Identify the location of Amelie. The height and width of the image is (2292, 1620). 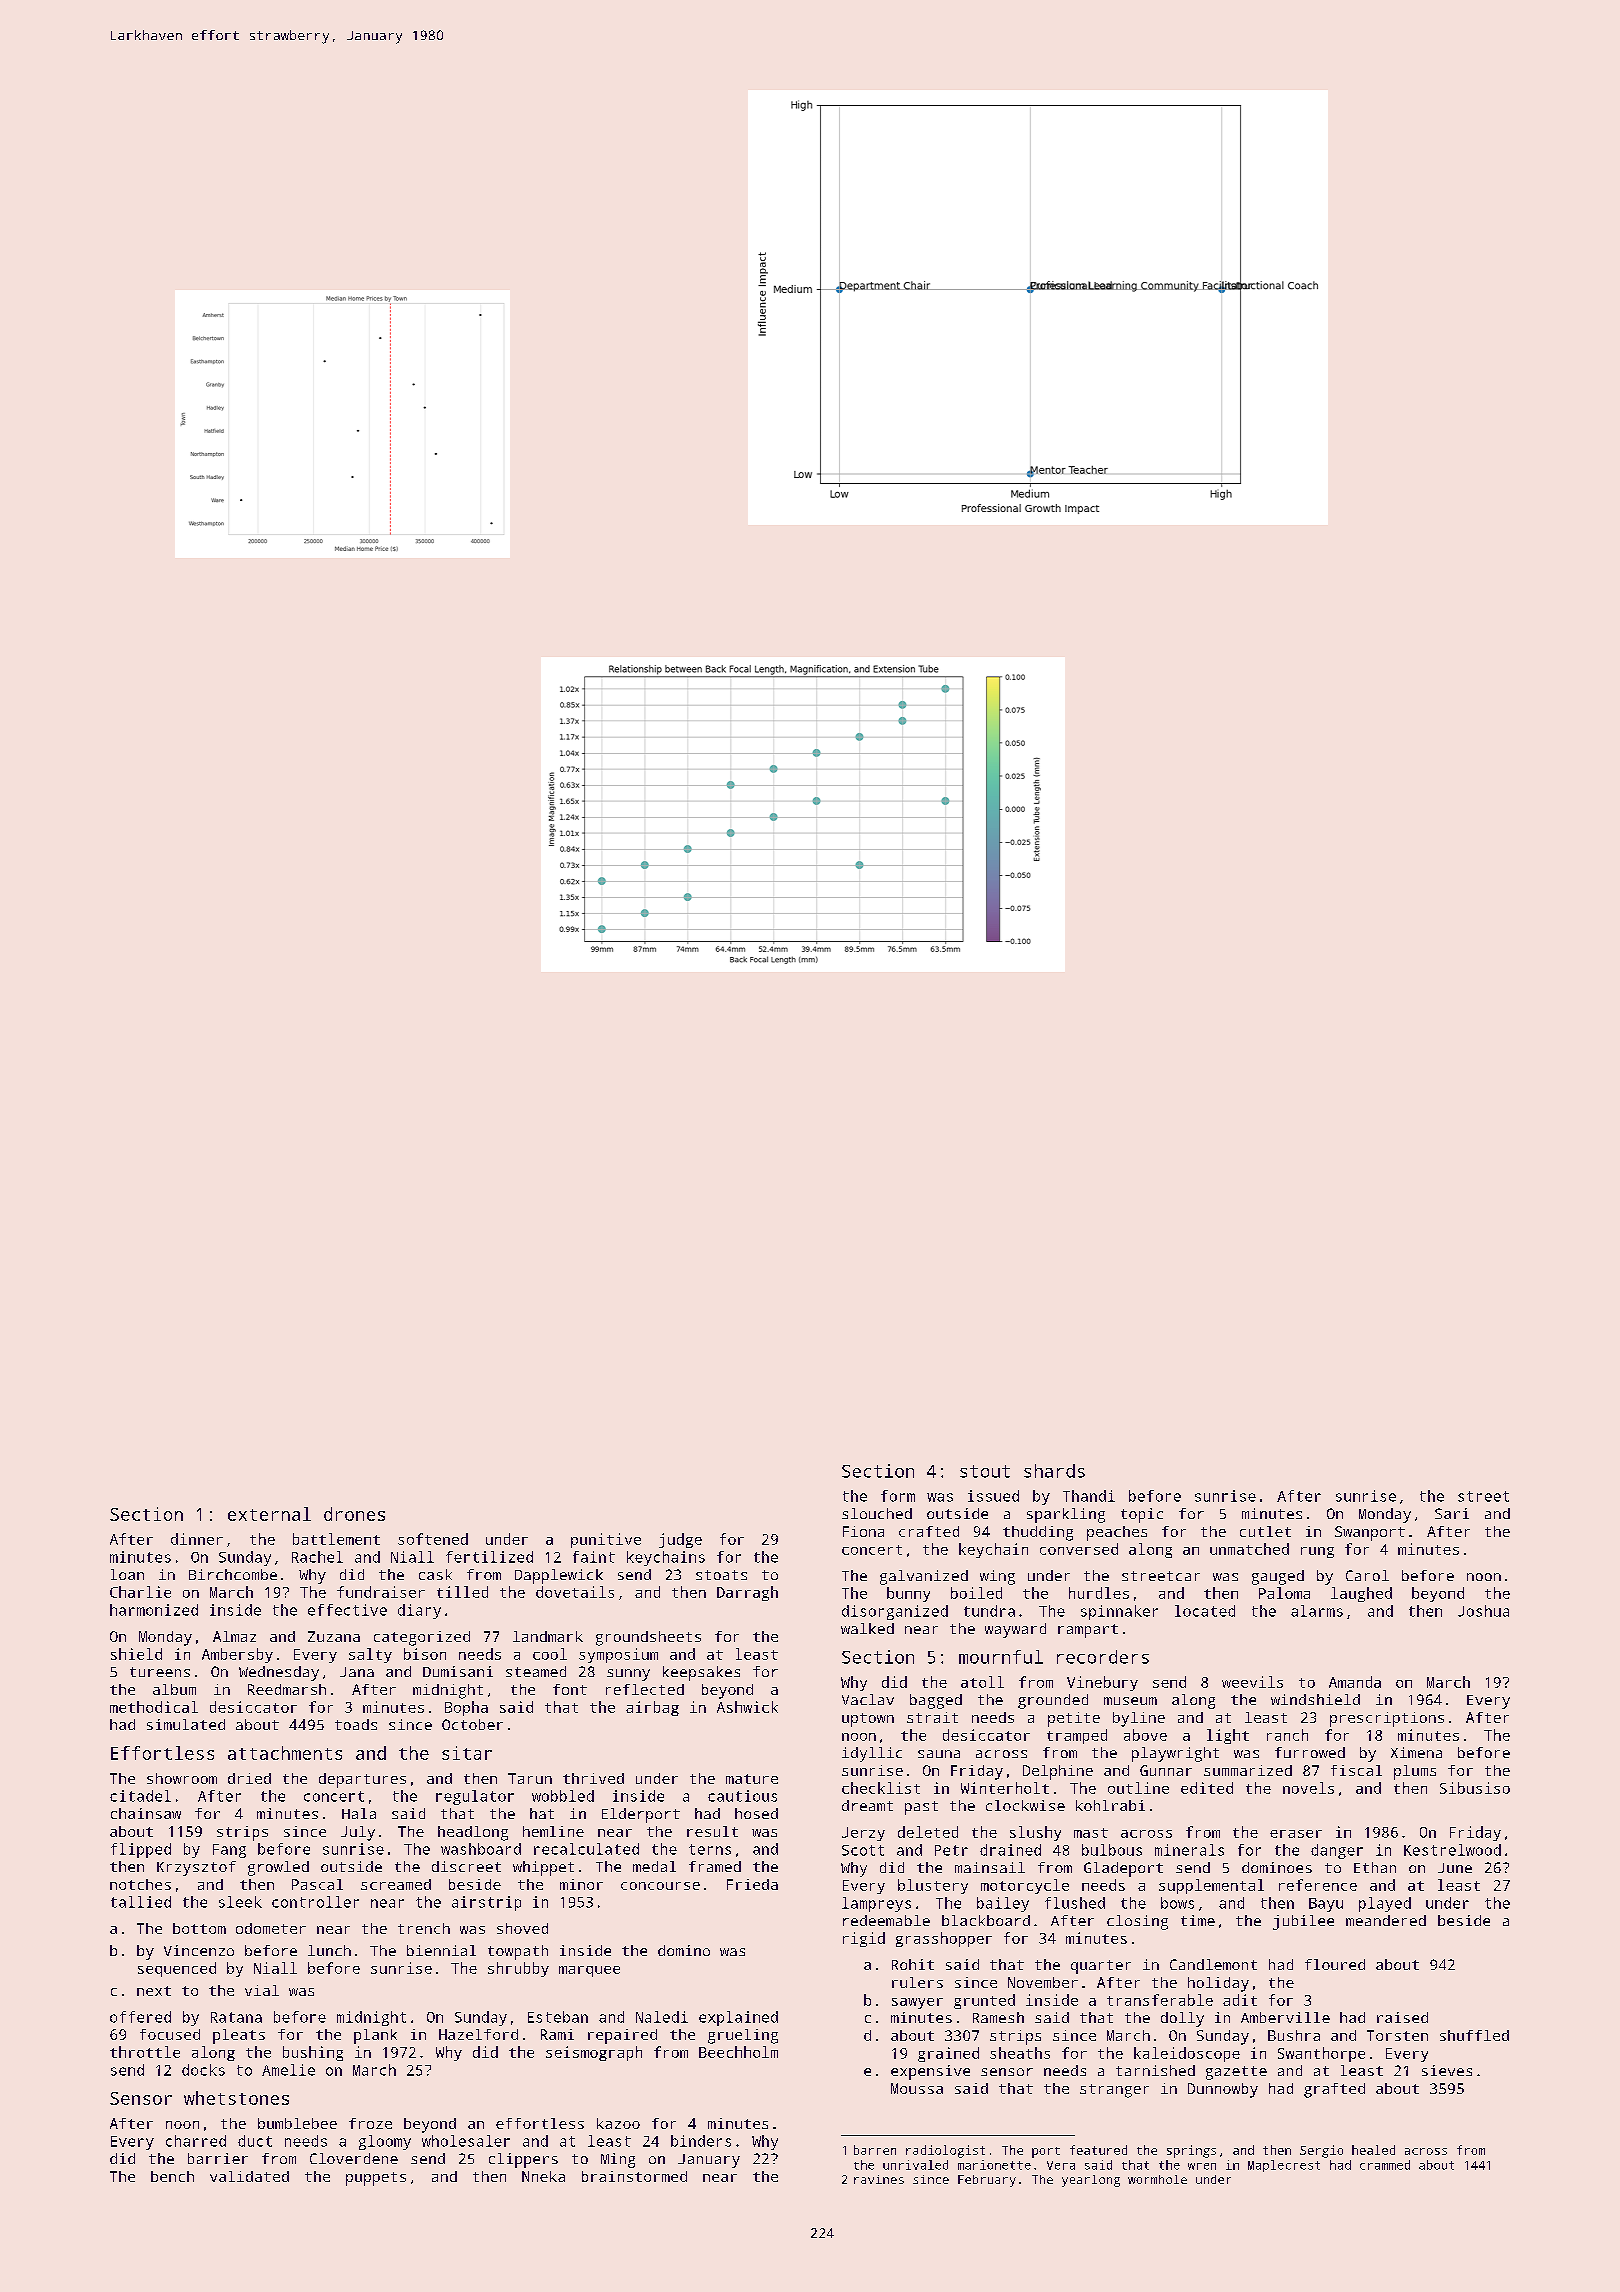
(288, 2070).
